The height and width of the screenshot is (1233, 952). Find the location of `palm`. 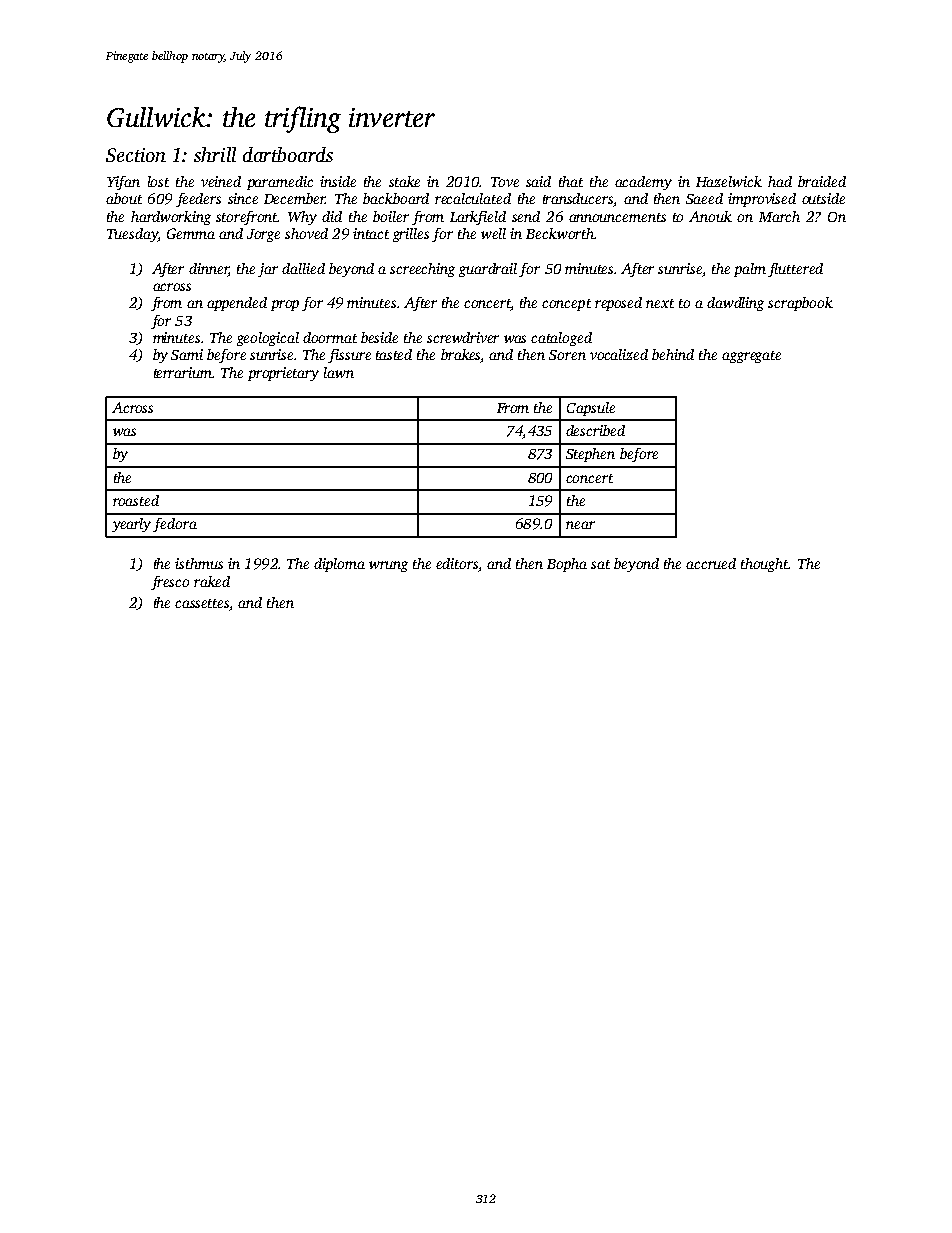

palm is located at coordinates (750, 270).
